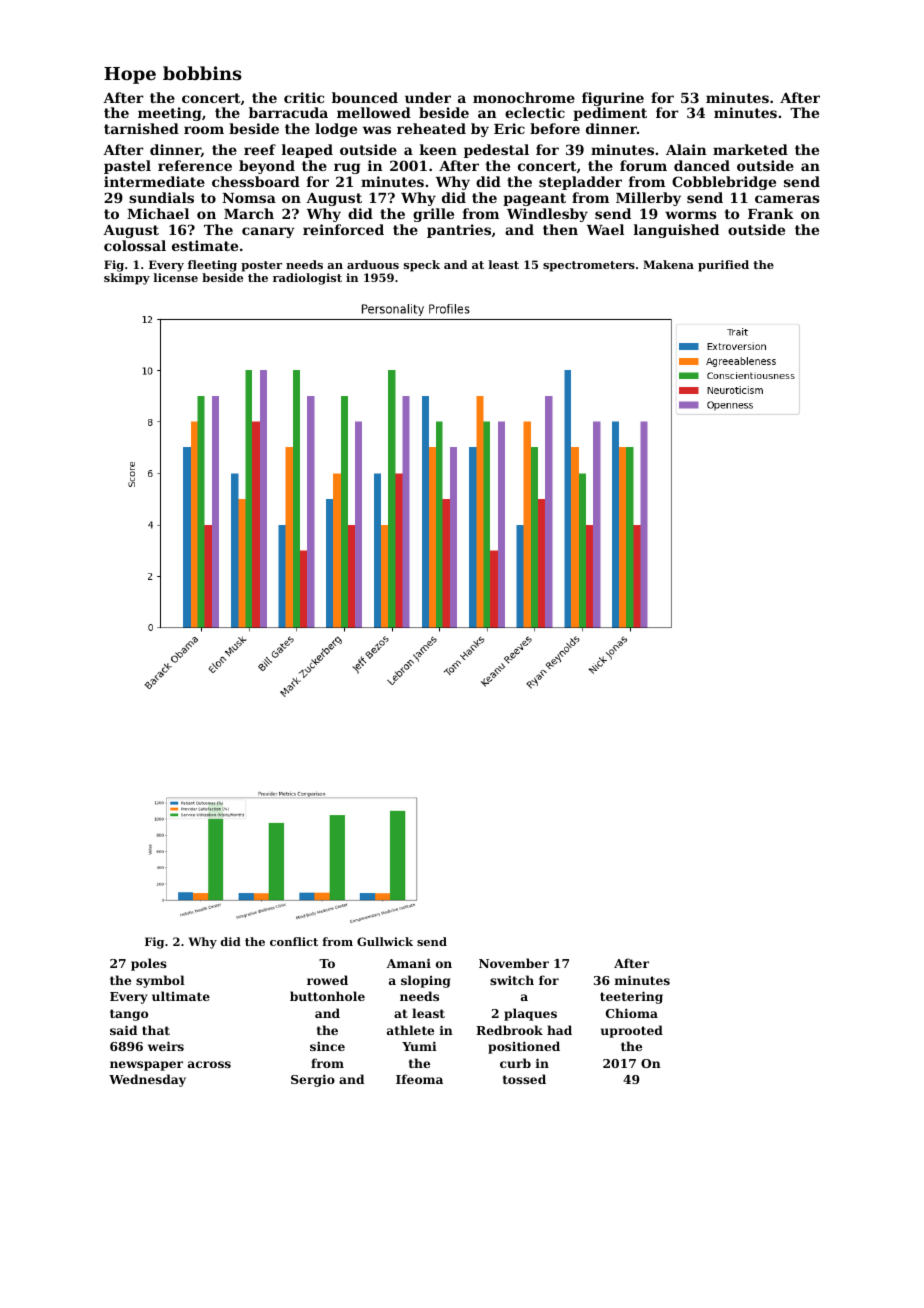 The width and height of the screenshot is (924, 1308). I want to click on radiologist, so click(307, 279).
